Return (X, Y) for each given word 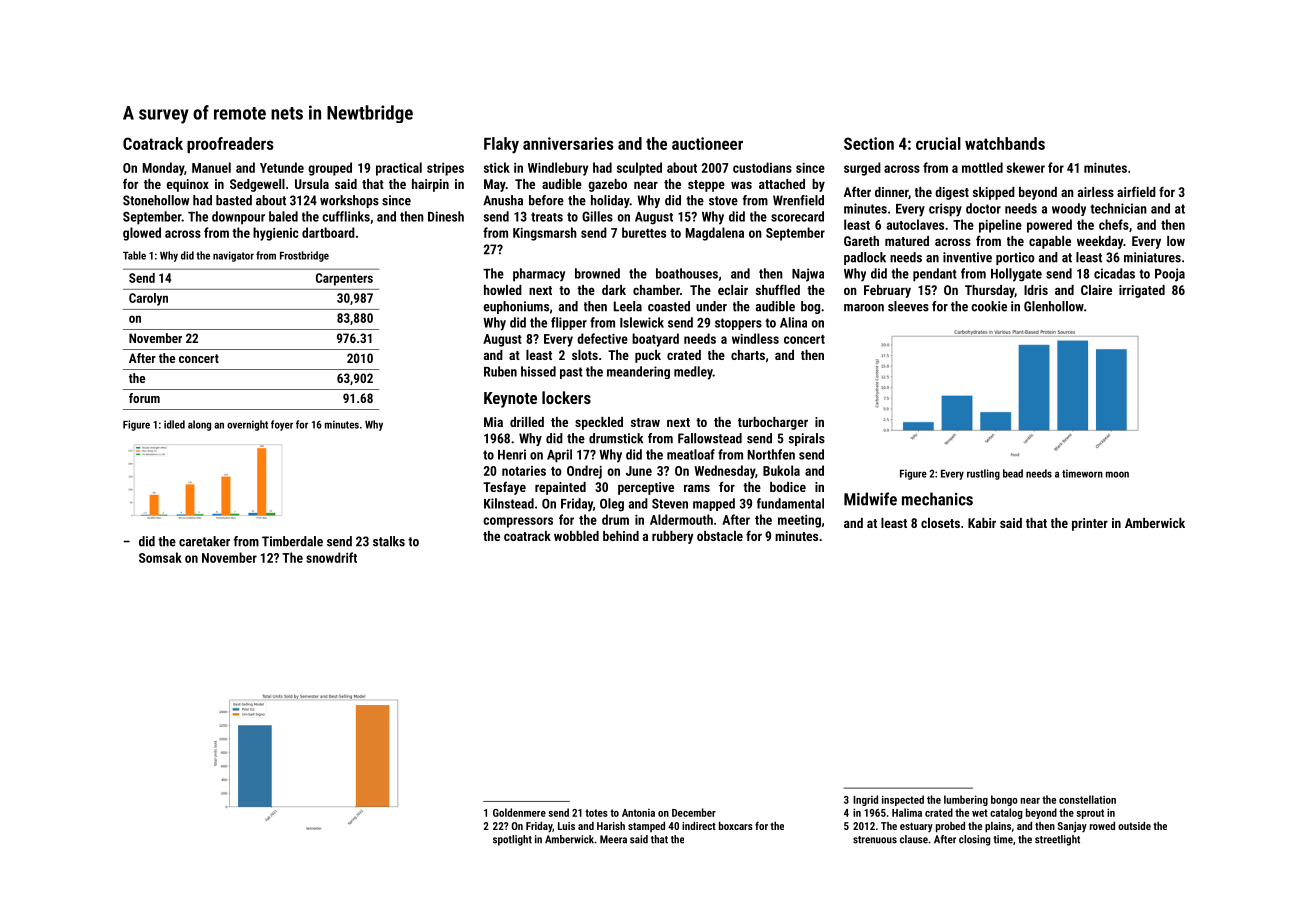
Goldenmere (519, 812)
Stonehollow (156, 200)
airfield (1136, 191)
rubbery (672, 537)
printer (1090, 524)
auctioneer (707, 143)
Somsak (160, 557)
